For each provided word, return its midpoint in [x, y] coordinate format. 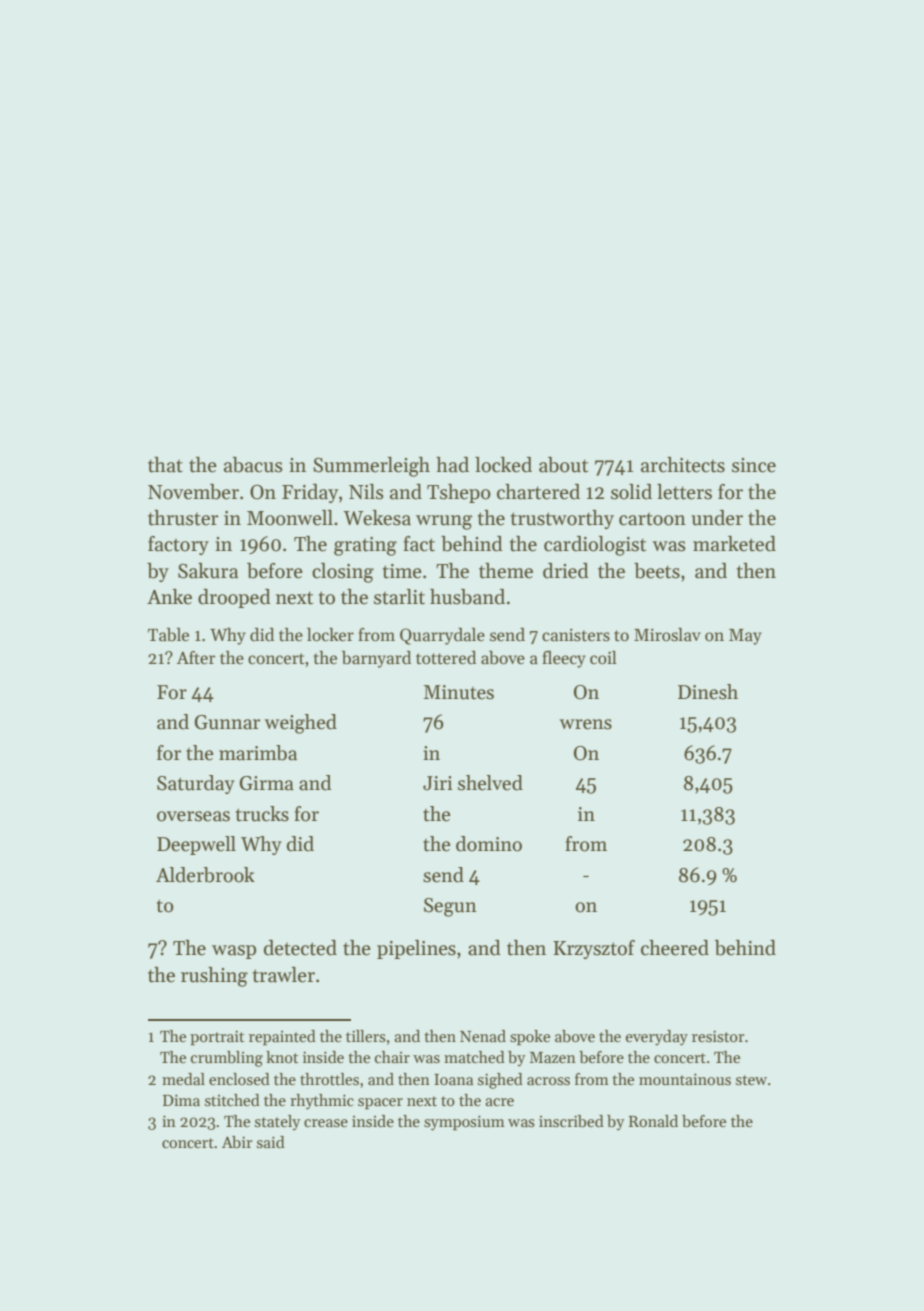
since [754, 465]
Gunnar [227, 722]
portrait [217, 1038]
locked [503, 465]
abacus [253, 465]
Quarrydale [442, 636]
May [745, 637]
